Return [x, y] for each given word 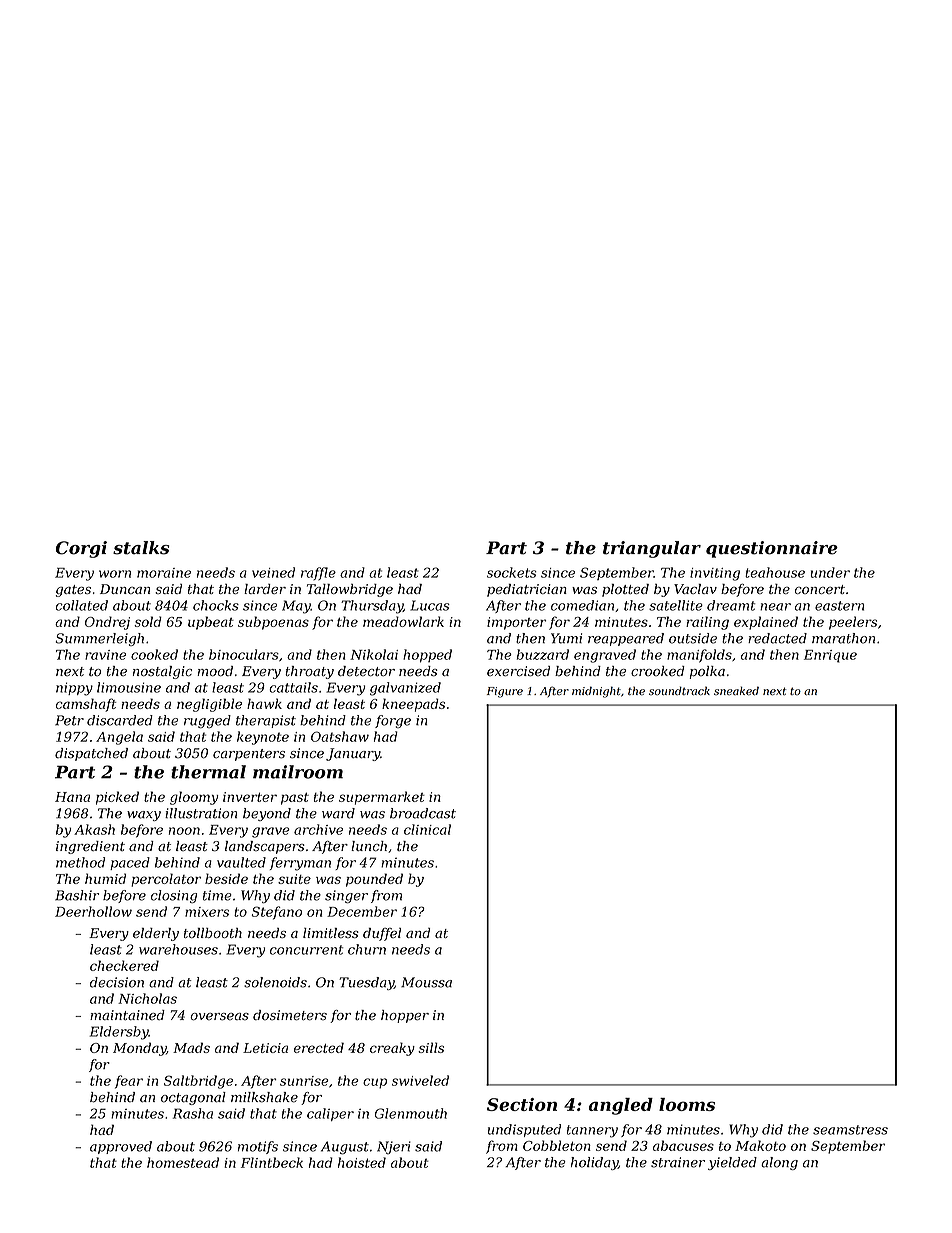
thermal [208, 772]
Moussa [426, 982]
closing [174, 896]
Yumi [566, 638]
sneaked [736, 691]
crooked [658, 671]
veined [273, 572]
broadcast [423, 813]
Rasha [193, 1113]
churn [367, 949]
